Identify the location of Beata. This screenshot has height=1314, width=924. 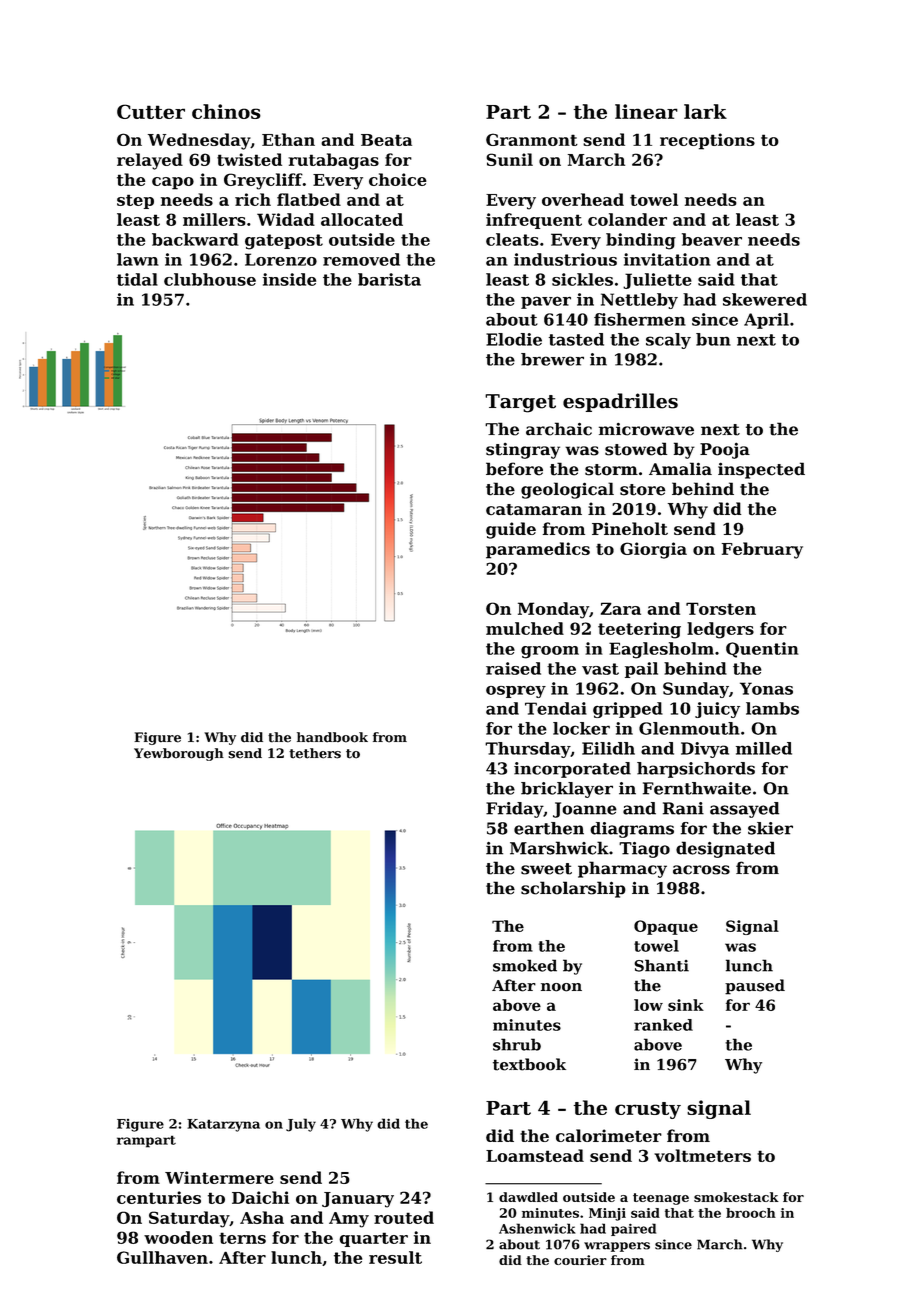
(386, 140).
